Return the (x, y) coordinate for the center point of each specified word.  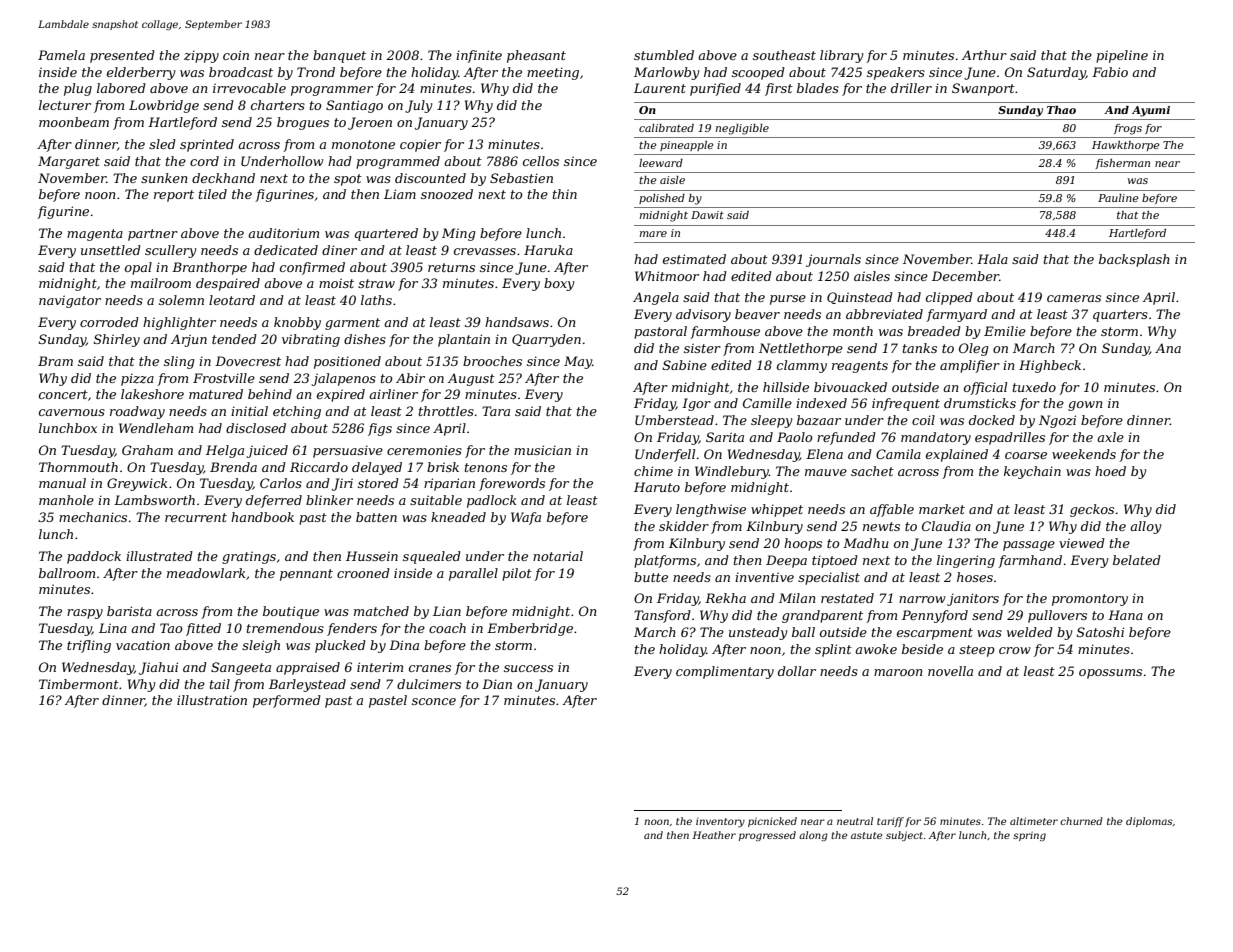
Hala (992, 259)
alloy (1146, 527)
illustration (212, 700)
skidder (684, 526)
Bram (55, 361)
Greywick (137, 484)
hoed (1110, 471)
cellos (541, 161)
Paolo (795, 437)
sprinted (207, 145)
